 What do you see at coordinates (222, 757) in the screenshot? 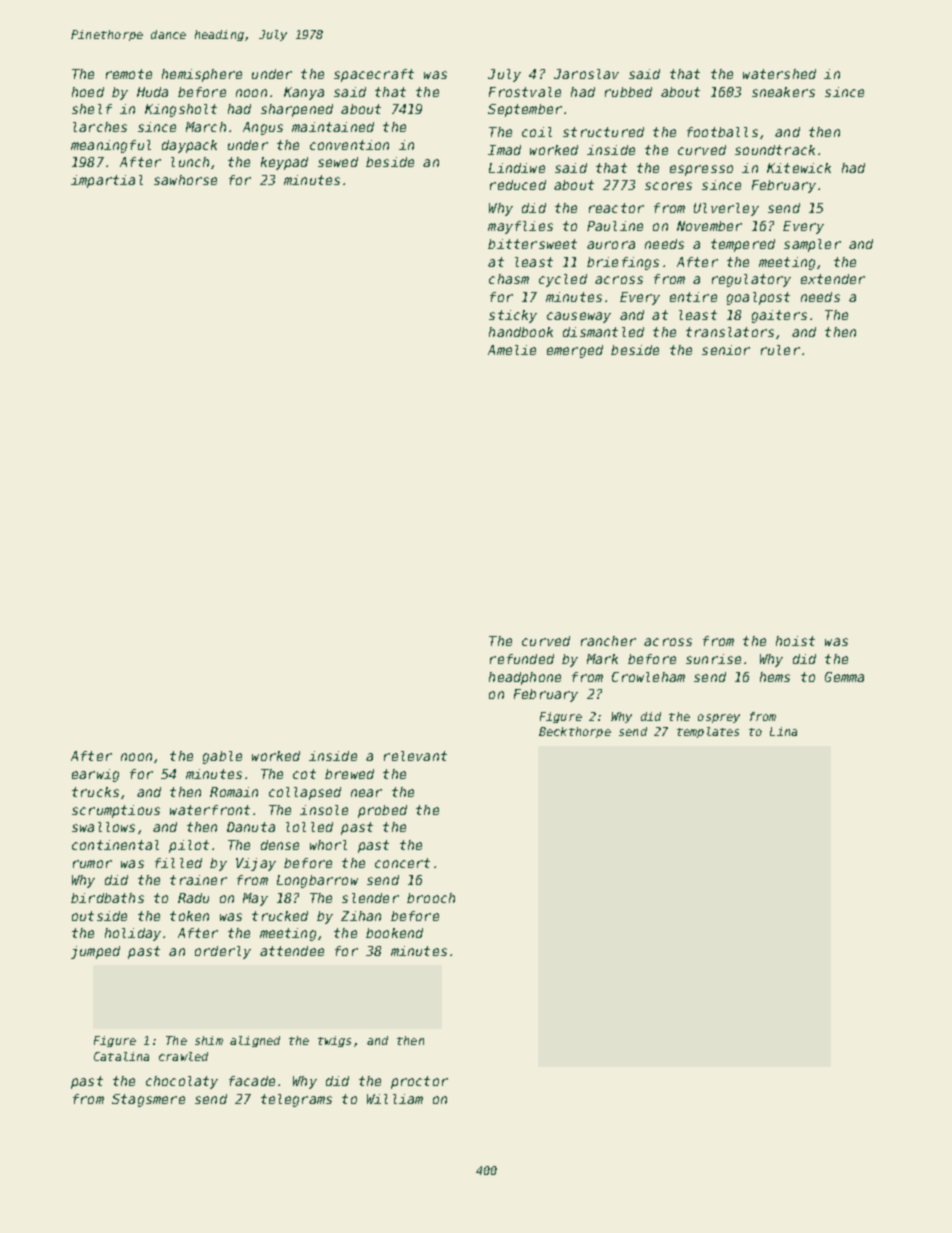
I see `gable` at bounding box center [222, 757].
